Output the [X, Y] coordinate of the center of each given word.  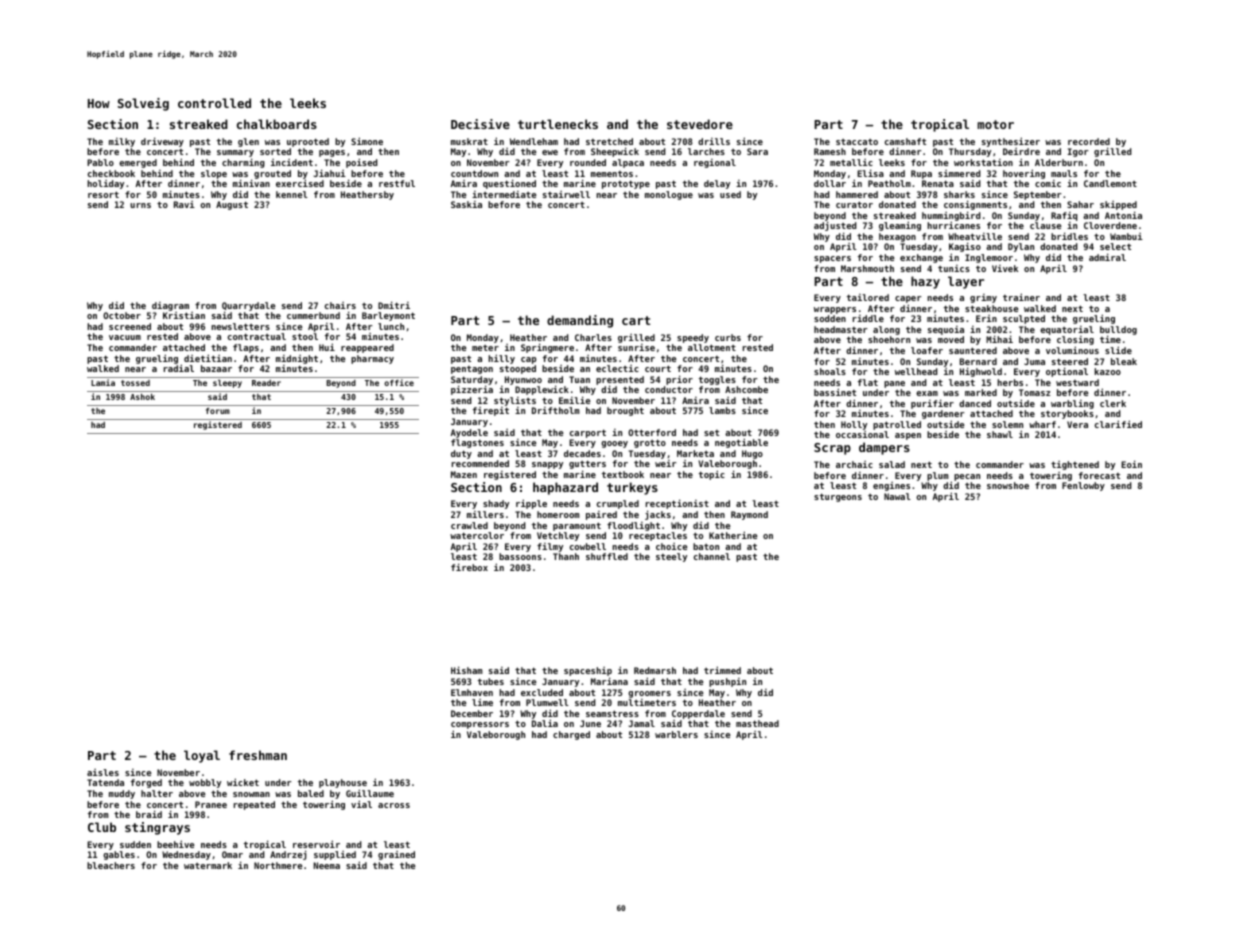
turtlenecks [558, 124]
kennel [292, 194]
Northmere [278, 865]
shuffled [607, 556]
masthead [757, 723]
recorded [1089, 141]
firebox [469, 567]
